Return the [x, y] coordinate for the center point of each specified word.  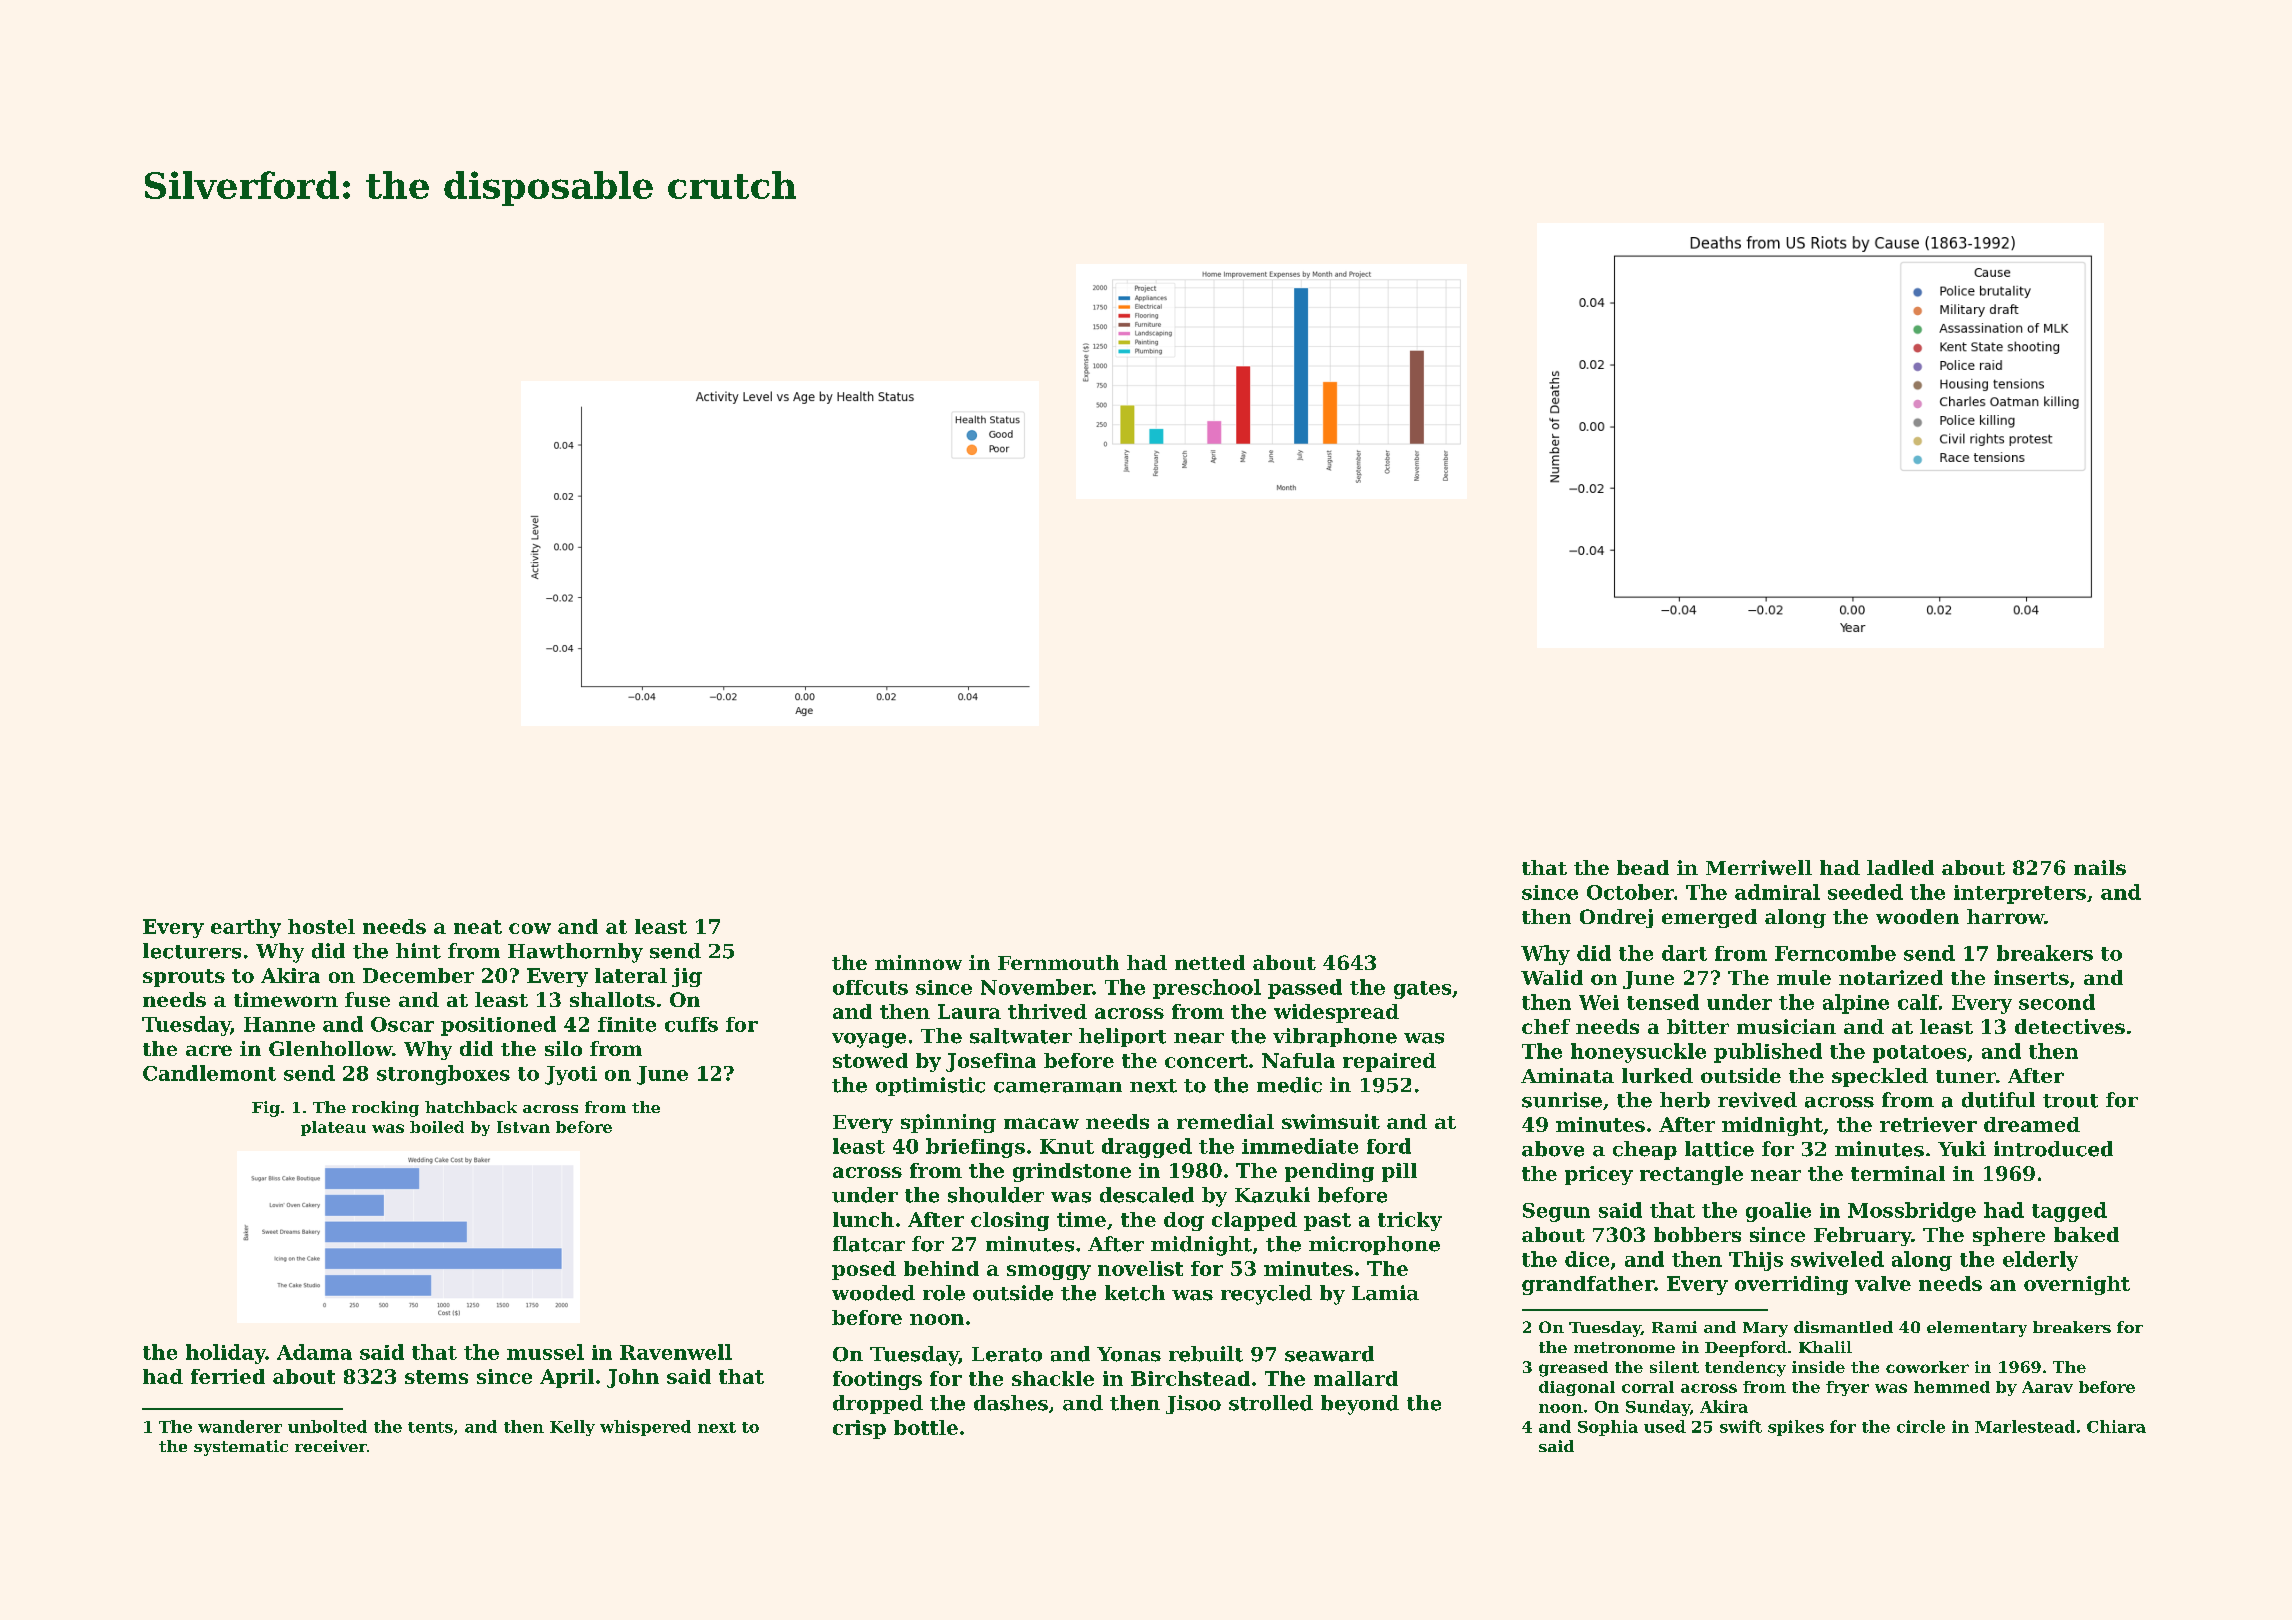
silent [1674, 1367]
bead [1643, 867]
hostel [321, 926]
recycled [1266, 1295]
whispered [645, 1428]
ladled [1900, 867]
